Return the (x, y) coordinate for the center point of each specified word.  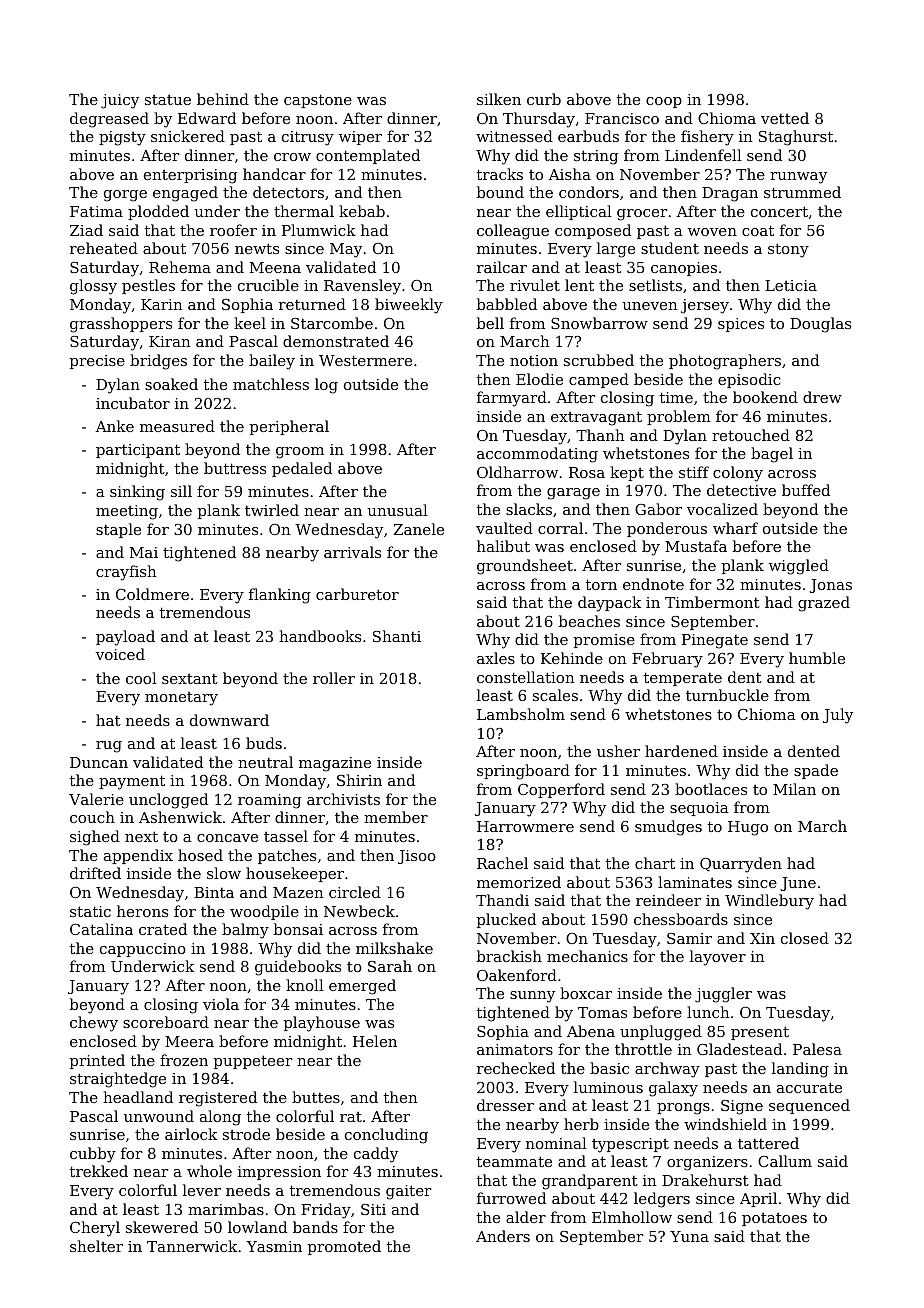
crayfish (126, 573)
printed (97, 1061)
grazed (824, 604)
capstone (318, 101)
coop (664, 102)
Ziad (86, 230)
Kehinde (572, 658)
